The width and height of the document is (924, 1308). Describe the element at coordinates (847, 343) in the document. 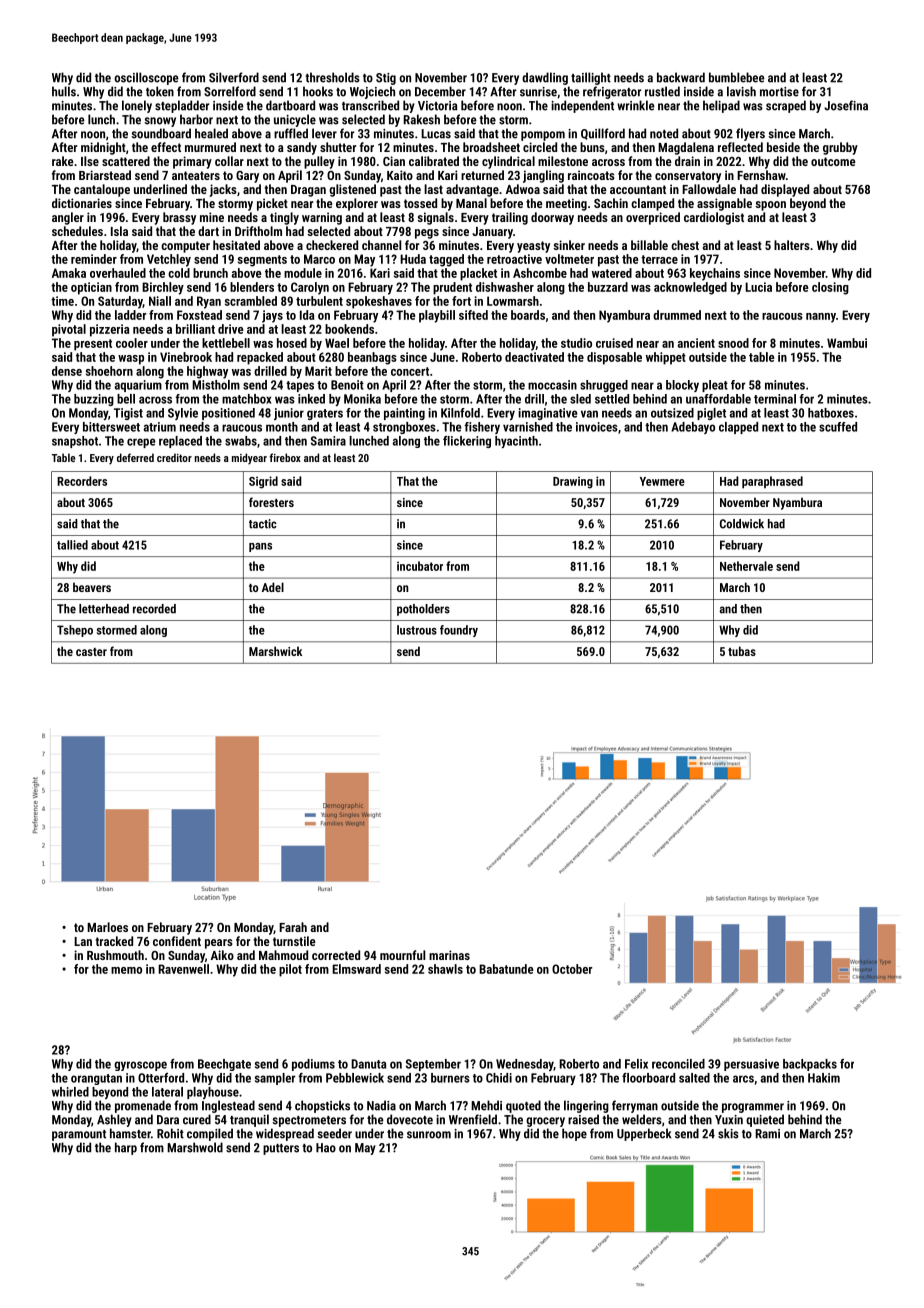

I see `Wambui` at that location.
